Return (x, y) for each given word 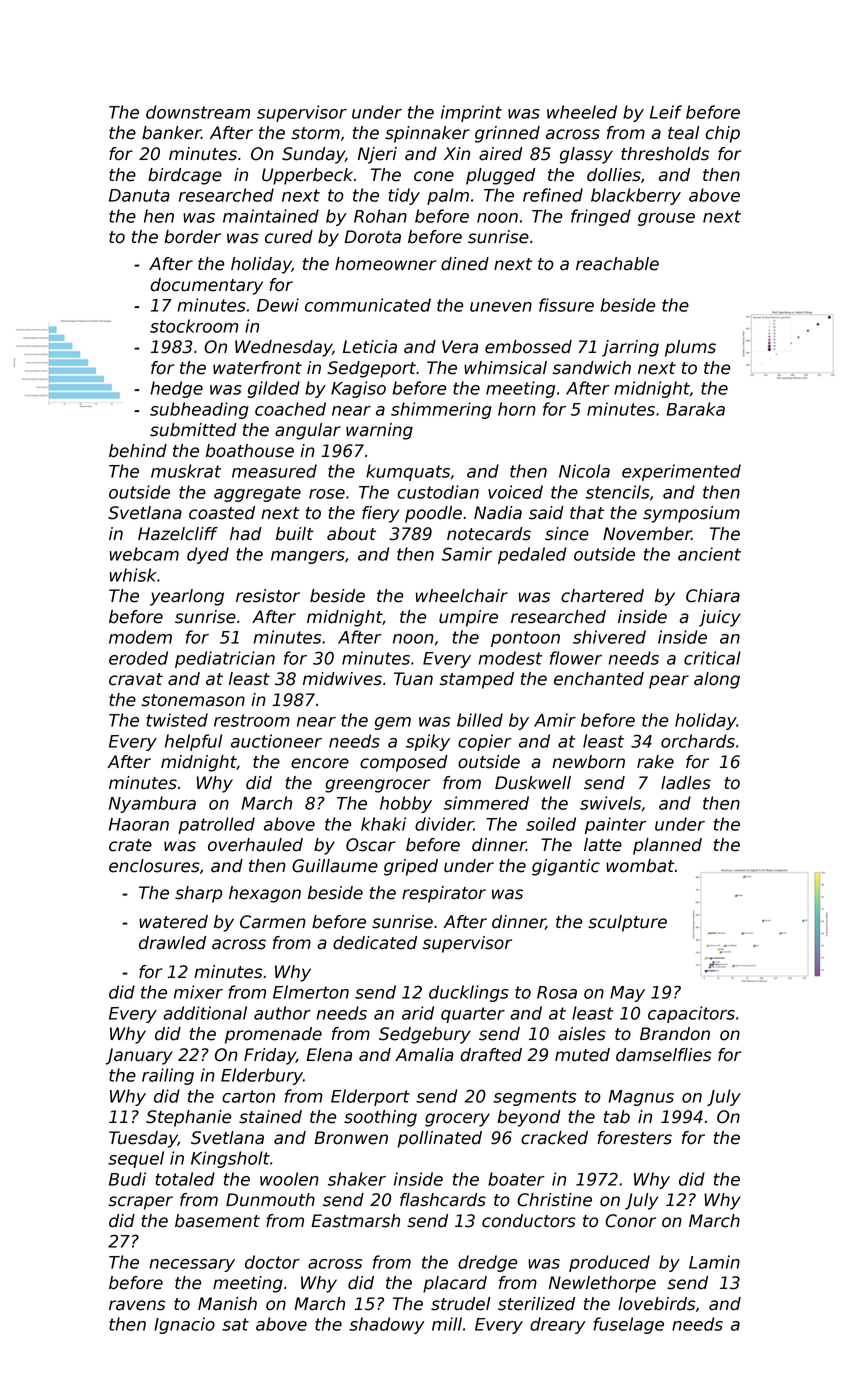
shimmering (441, 410)
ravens (137, 1305)
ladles (686, 783)
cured (289, 237)
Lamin (714, 1262)
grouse (666, 219)
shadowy (387, 1325)
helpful (193, 742)
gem (393, 723)
